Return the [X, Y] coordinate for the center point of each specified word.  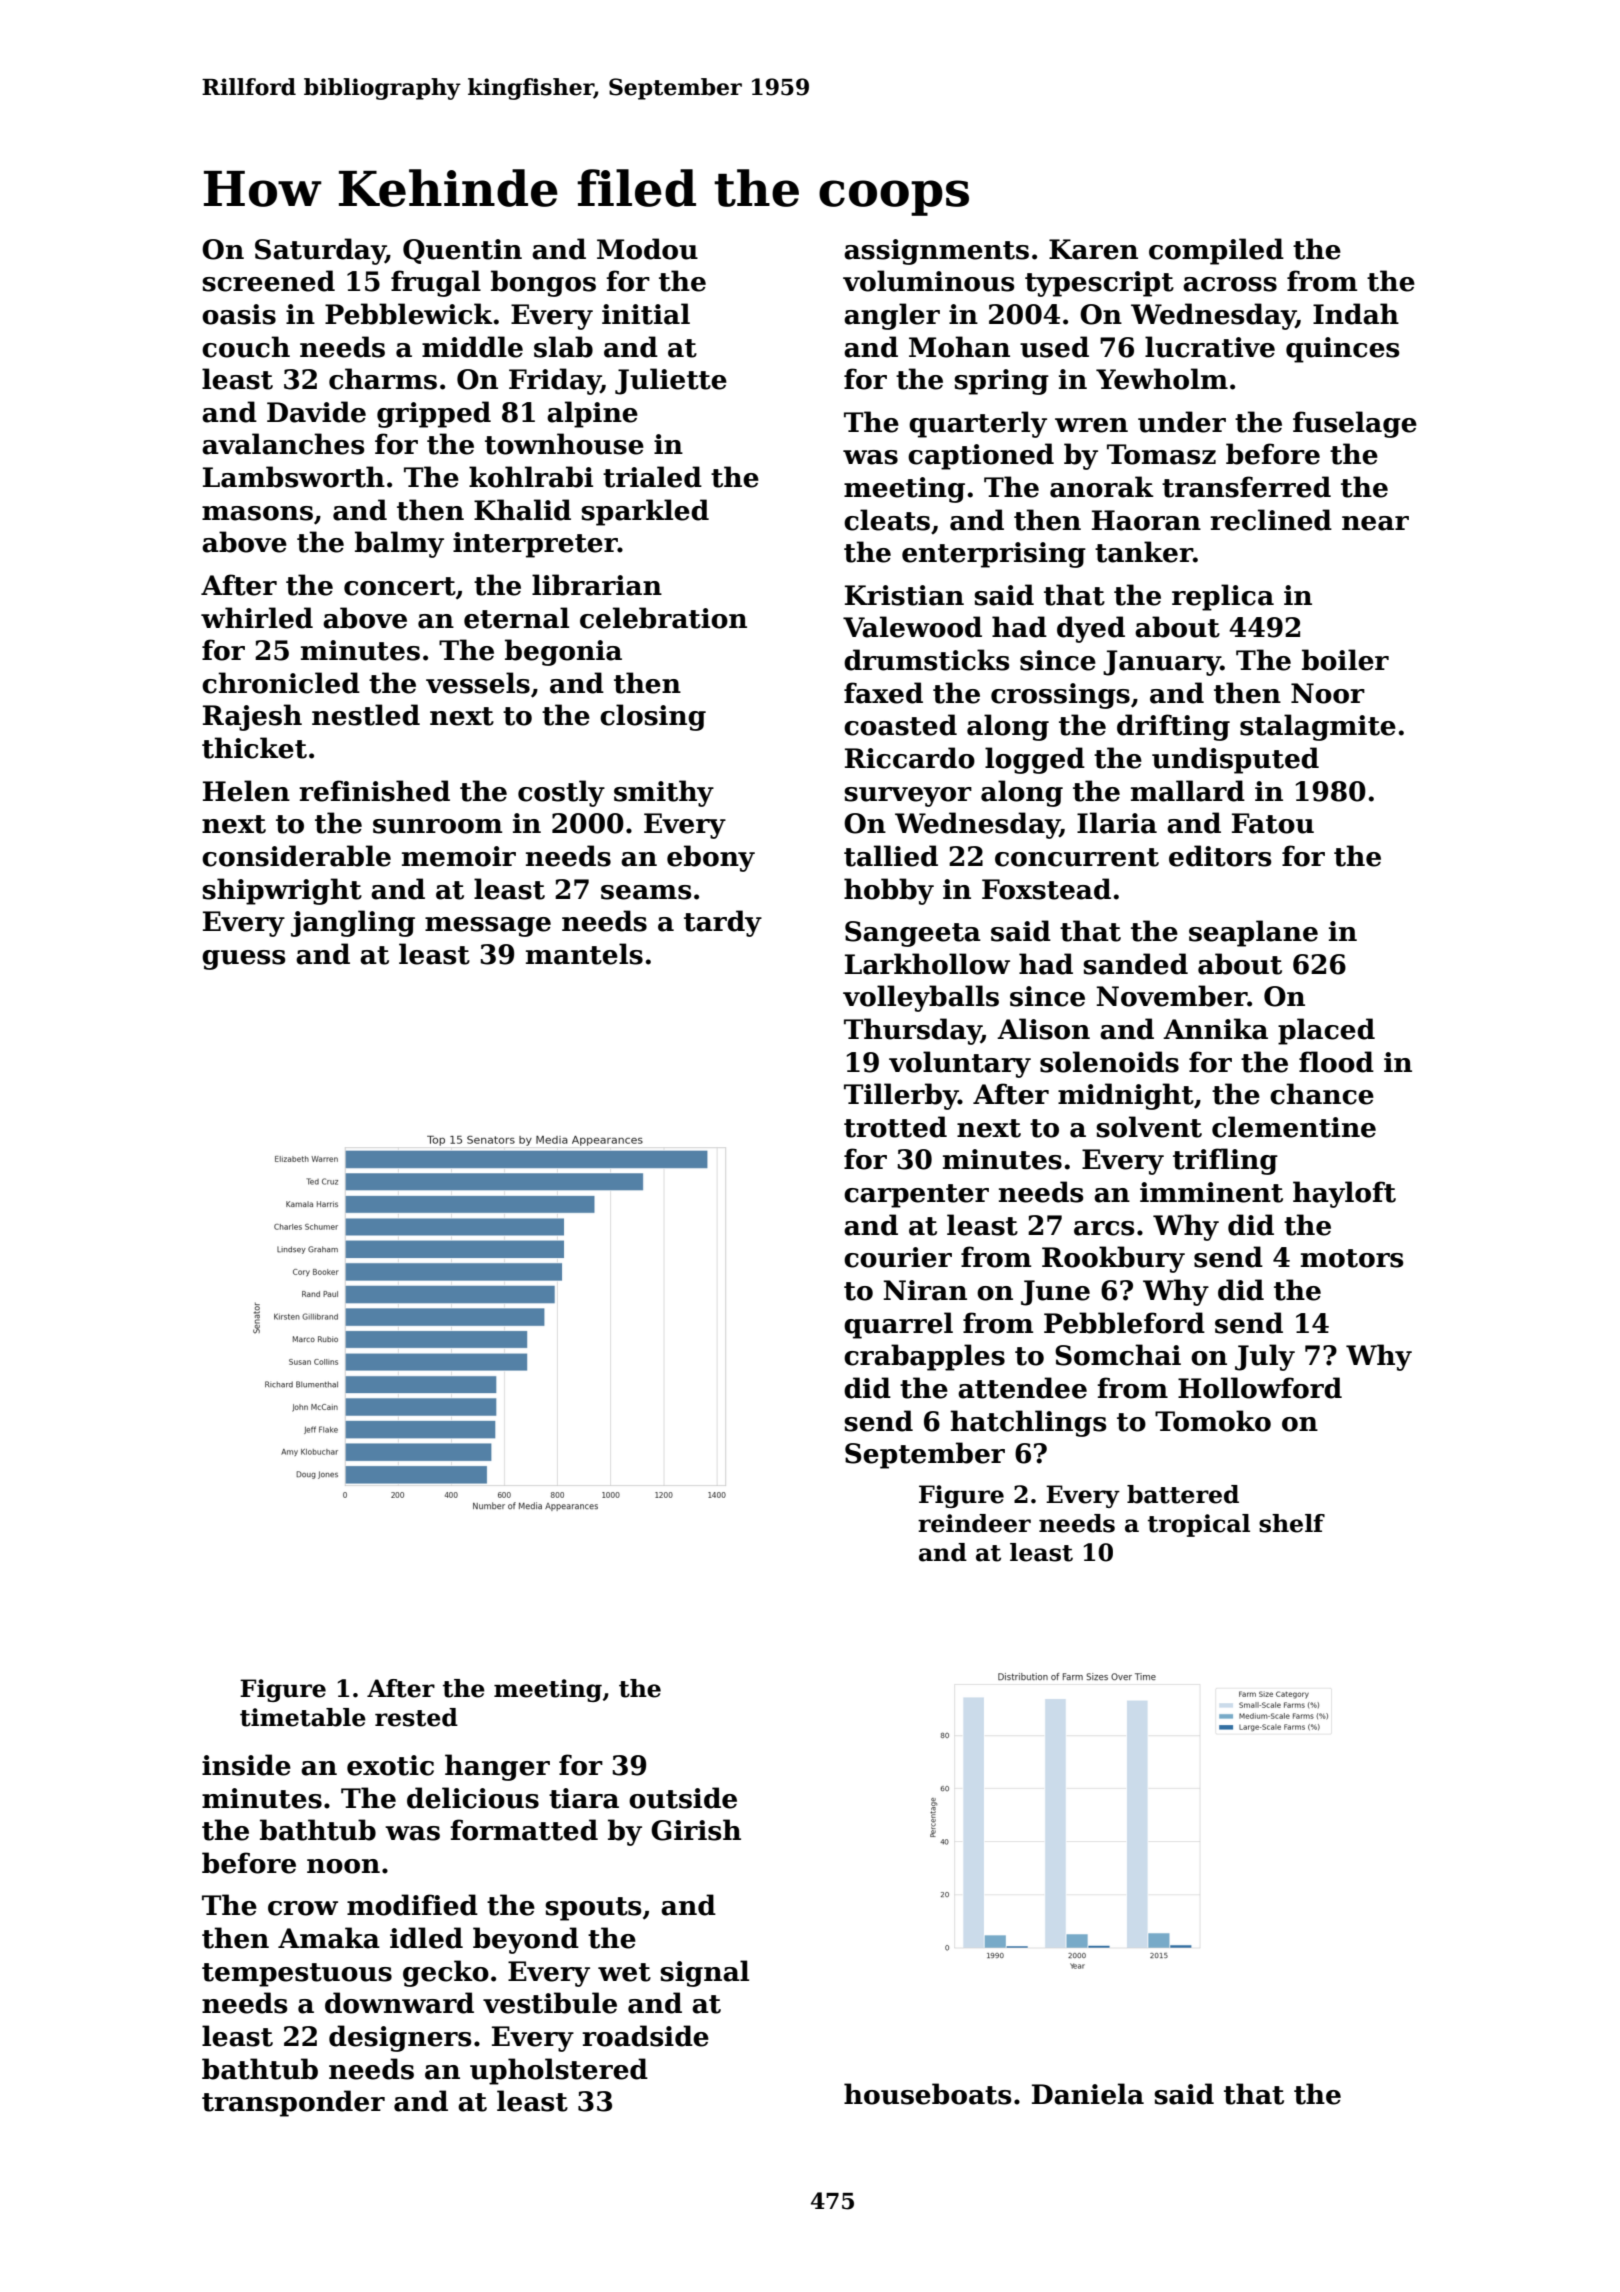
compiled [1216, 251]
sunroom [437, 826]
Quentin [462, 251]
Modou [647, 249]
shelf [1292, 1523]
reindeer [974, 1523]
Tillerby [901, 1096]
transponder [293, 2103]
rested [416, 1717]
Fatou [1273, 823]
